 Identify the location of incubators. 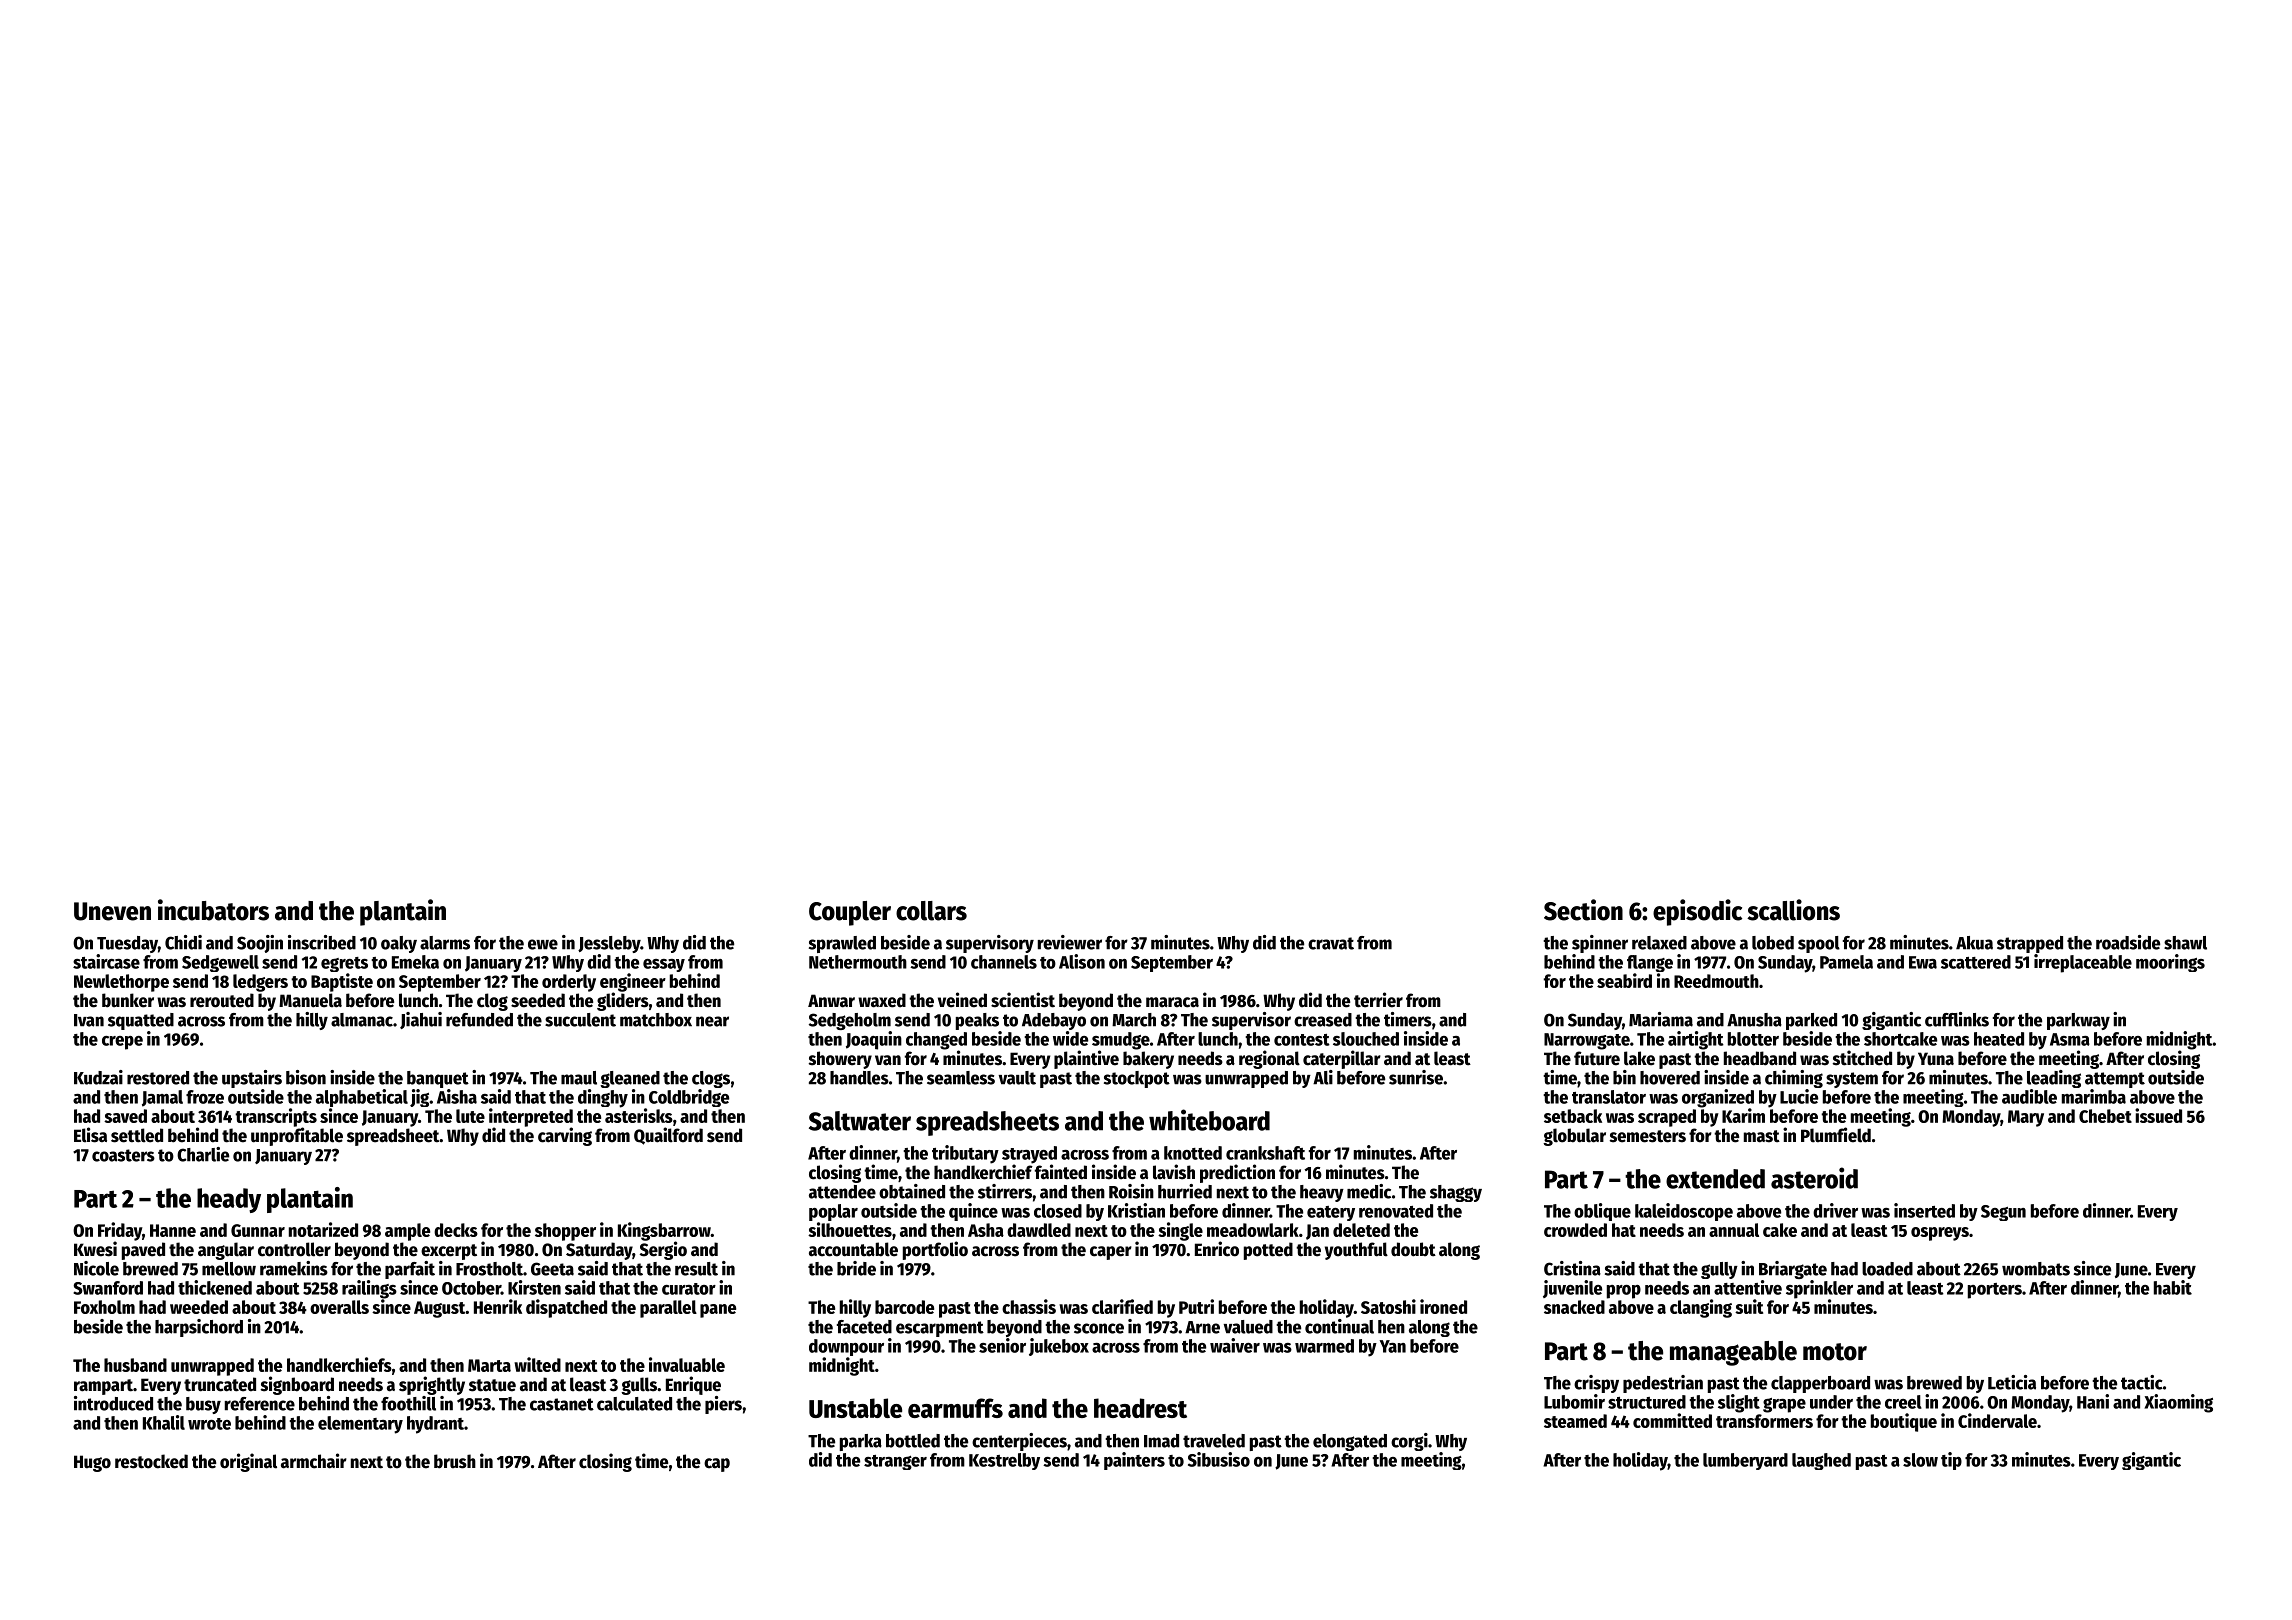
(213, 910).
